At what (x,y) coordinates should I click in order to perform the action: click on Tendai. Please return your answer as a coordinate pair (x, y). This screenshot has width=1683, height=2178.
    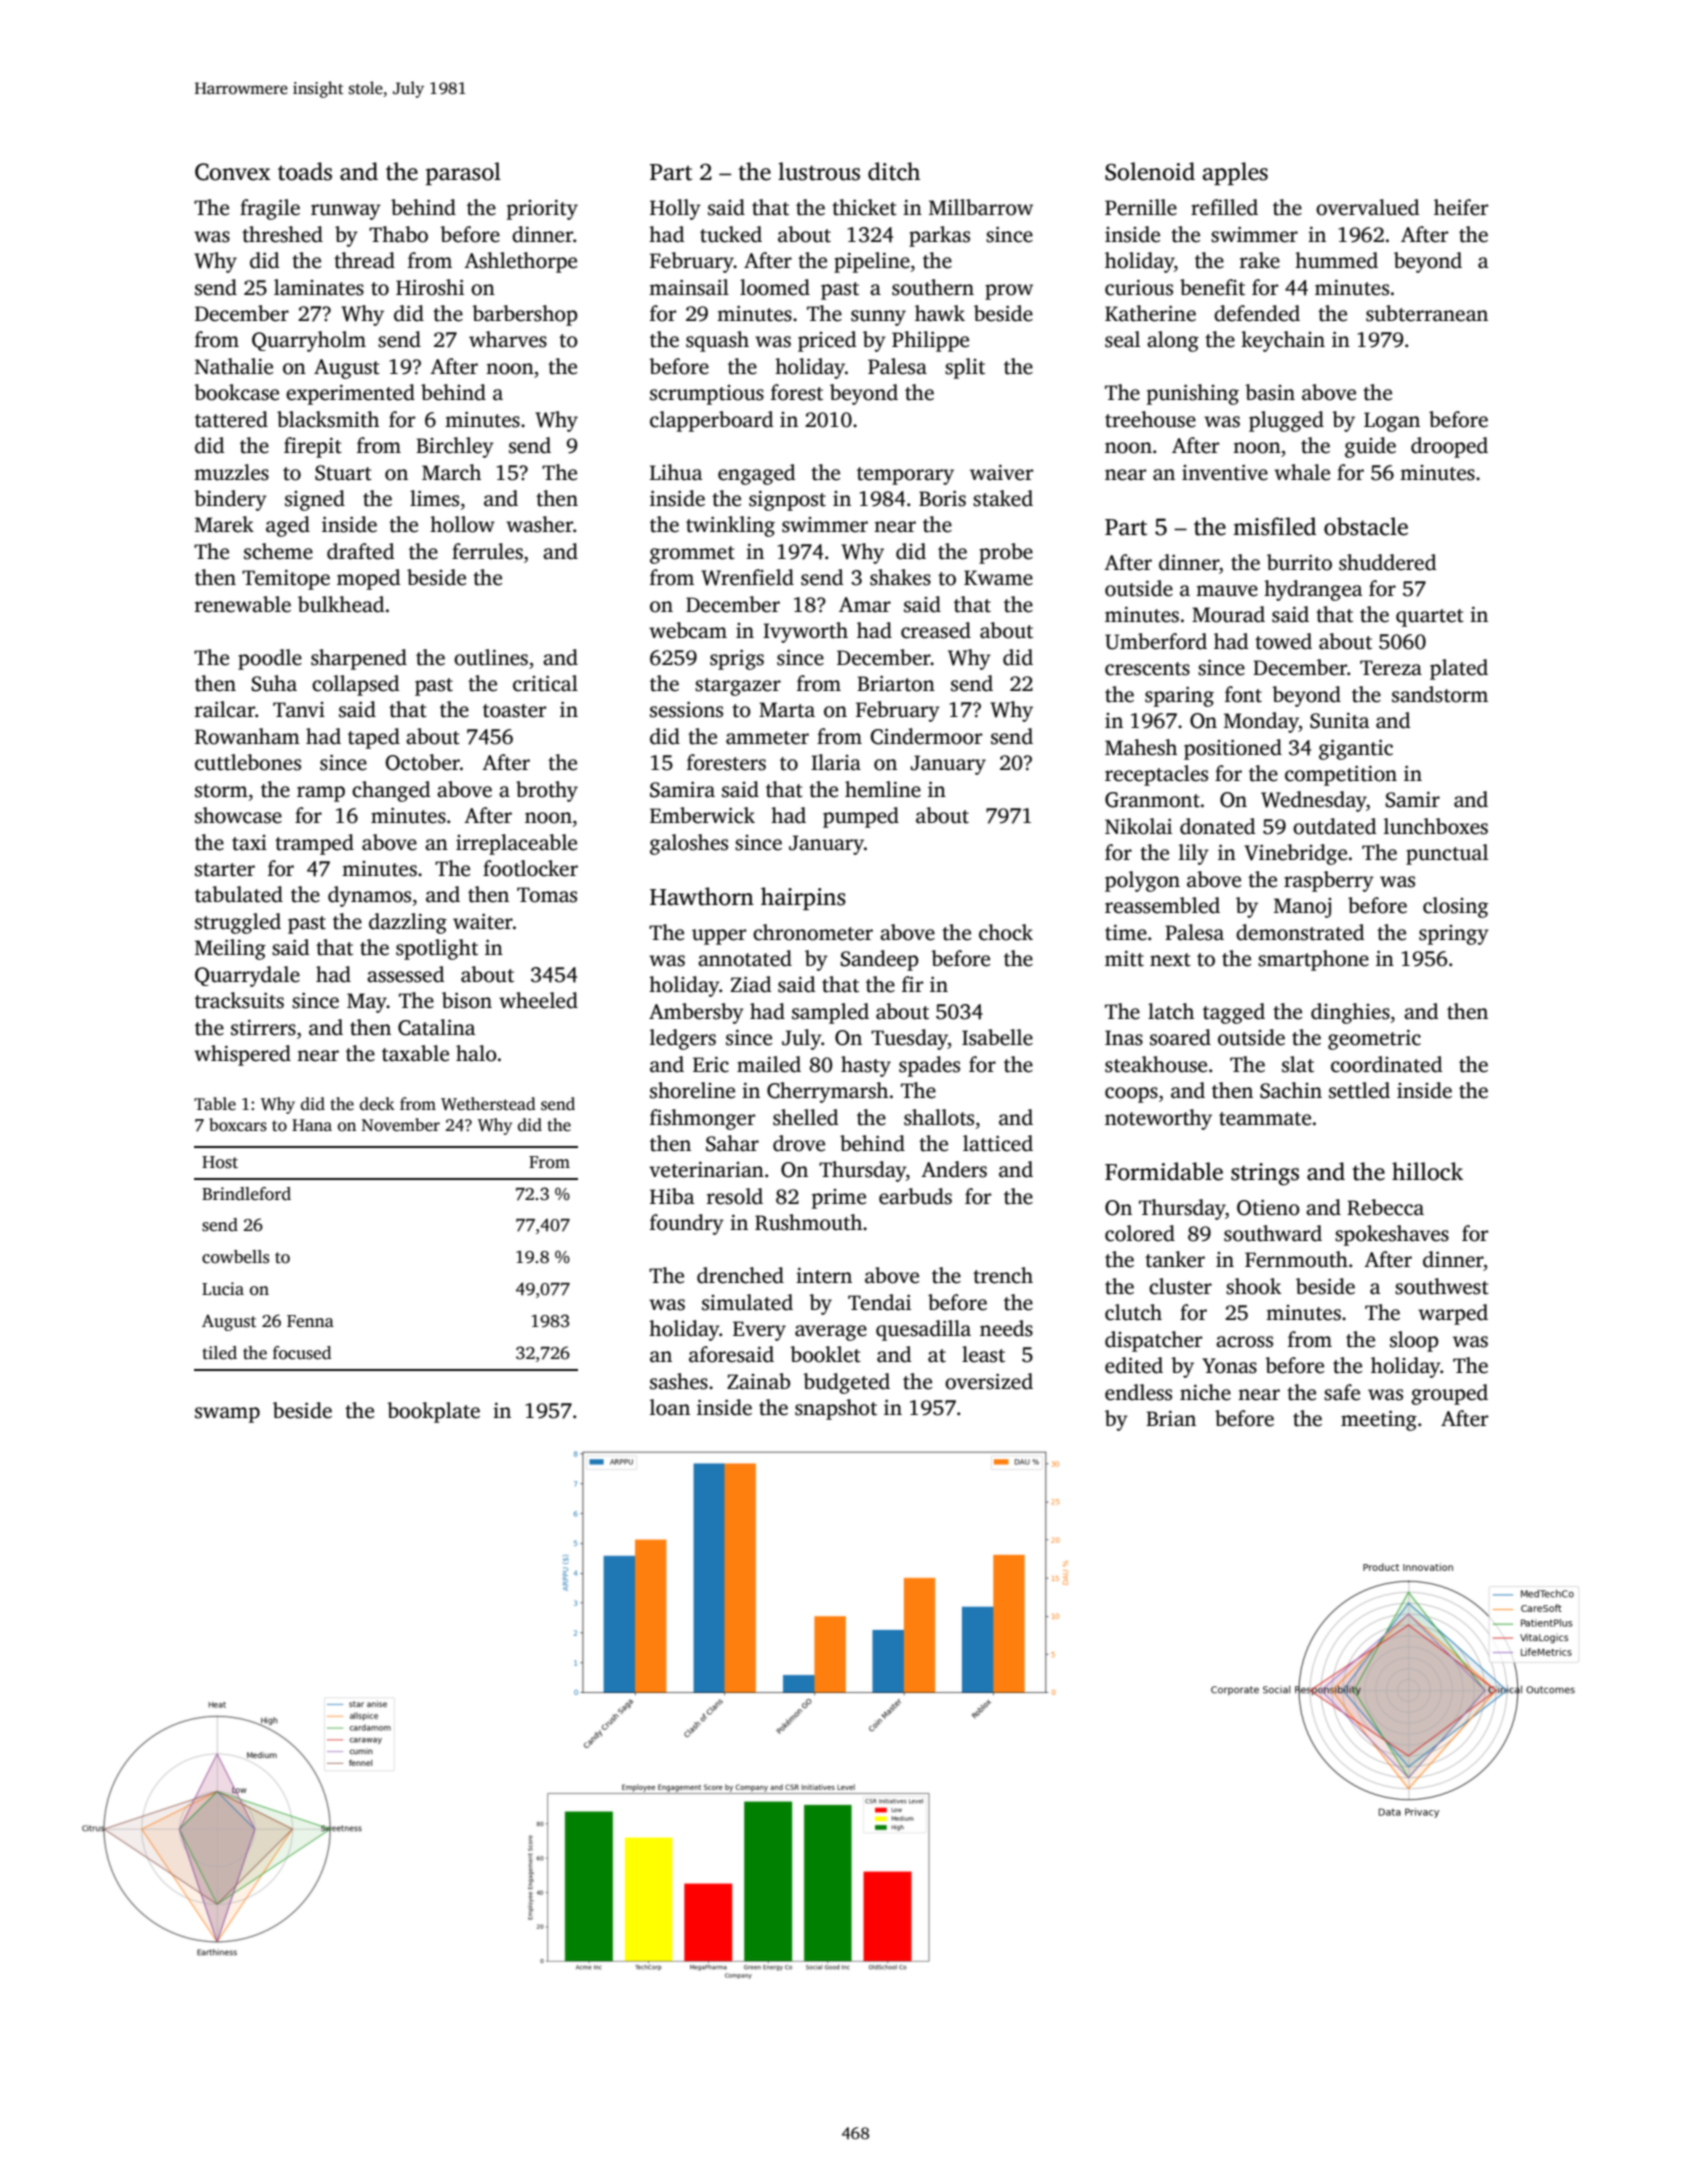
    Looking at the image, I should click on (879, 1302).
